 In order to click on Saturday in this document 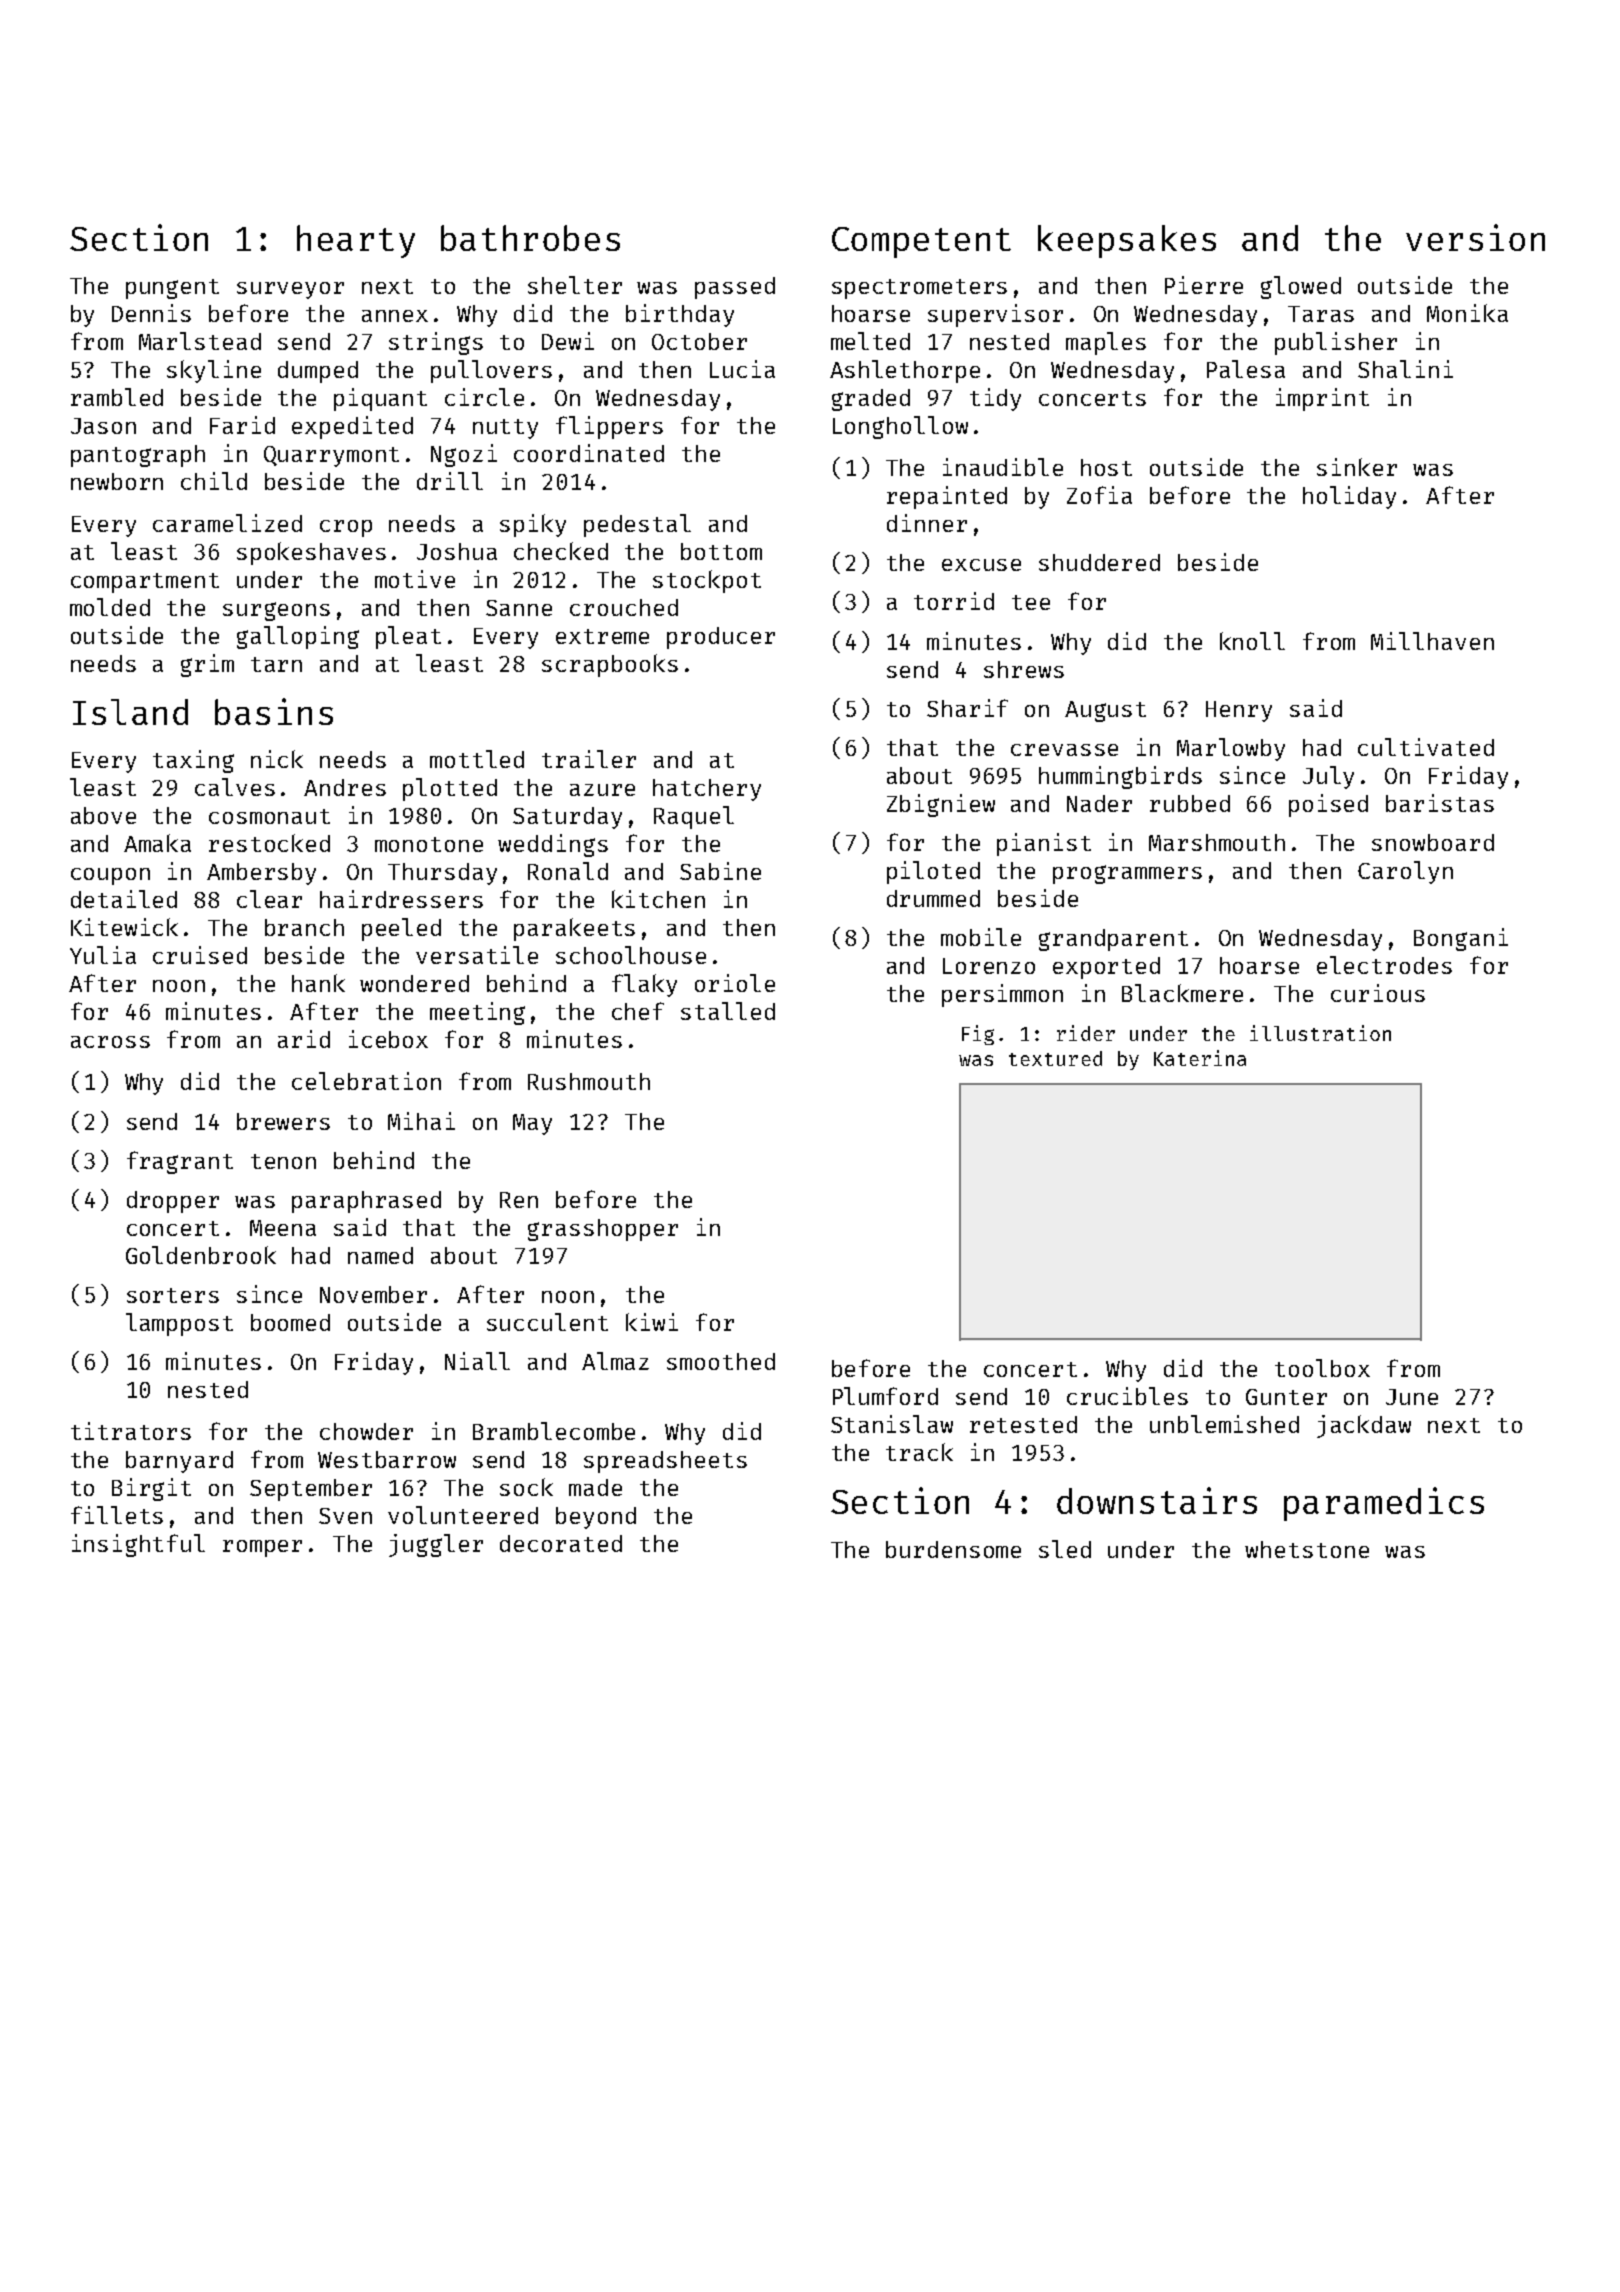, I will do `click(567, 818)`.
